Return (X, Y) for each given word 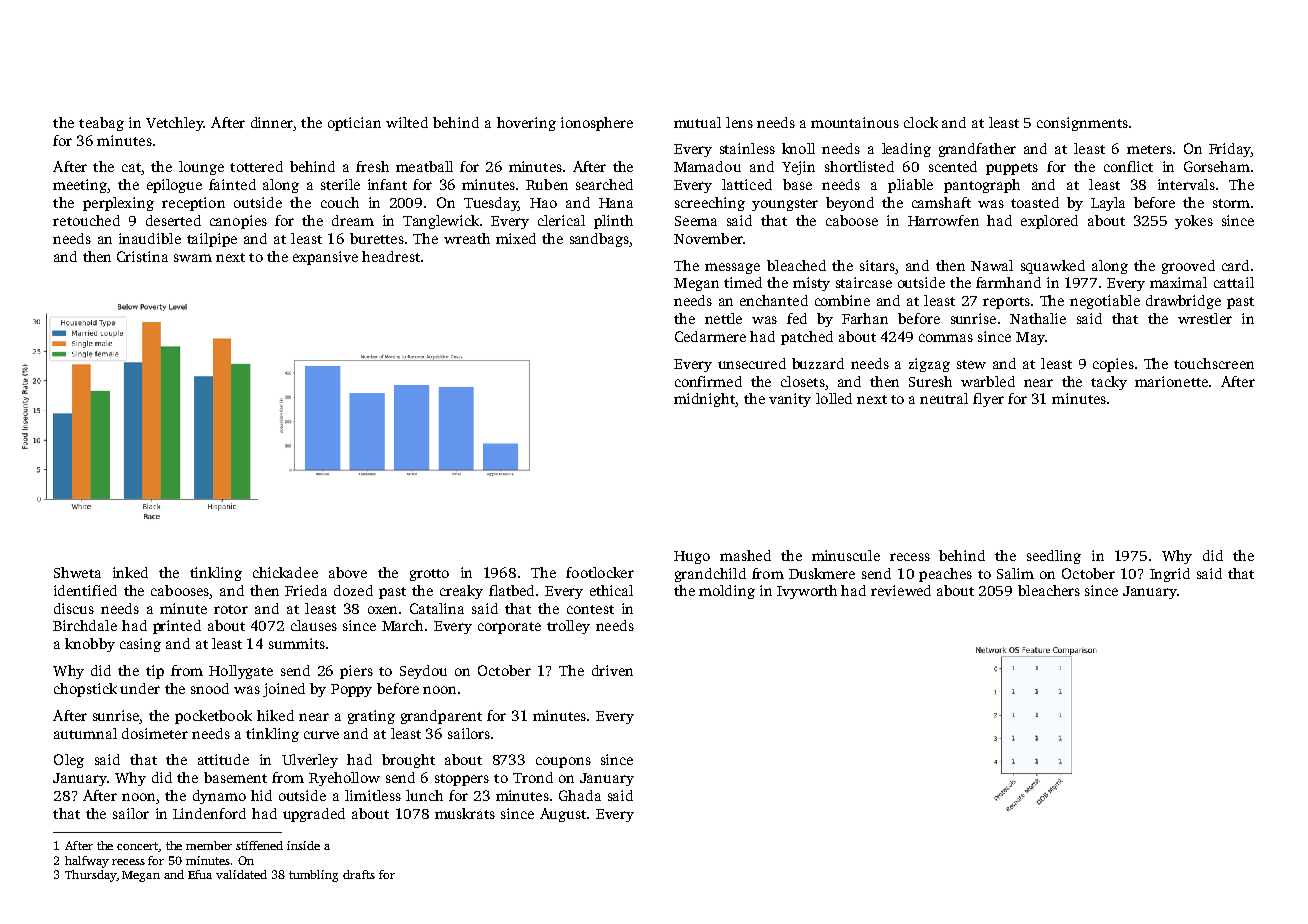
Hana (616, 203)
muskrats (465, 813)
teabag (101, 124)
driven (612, 670)
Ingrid (1170, 575)
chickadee (285, 572)
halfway (87, 862)
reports (1006, 303)
